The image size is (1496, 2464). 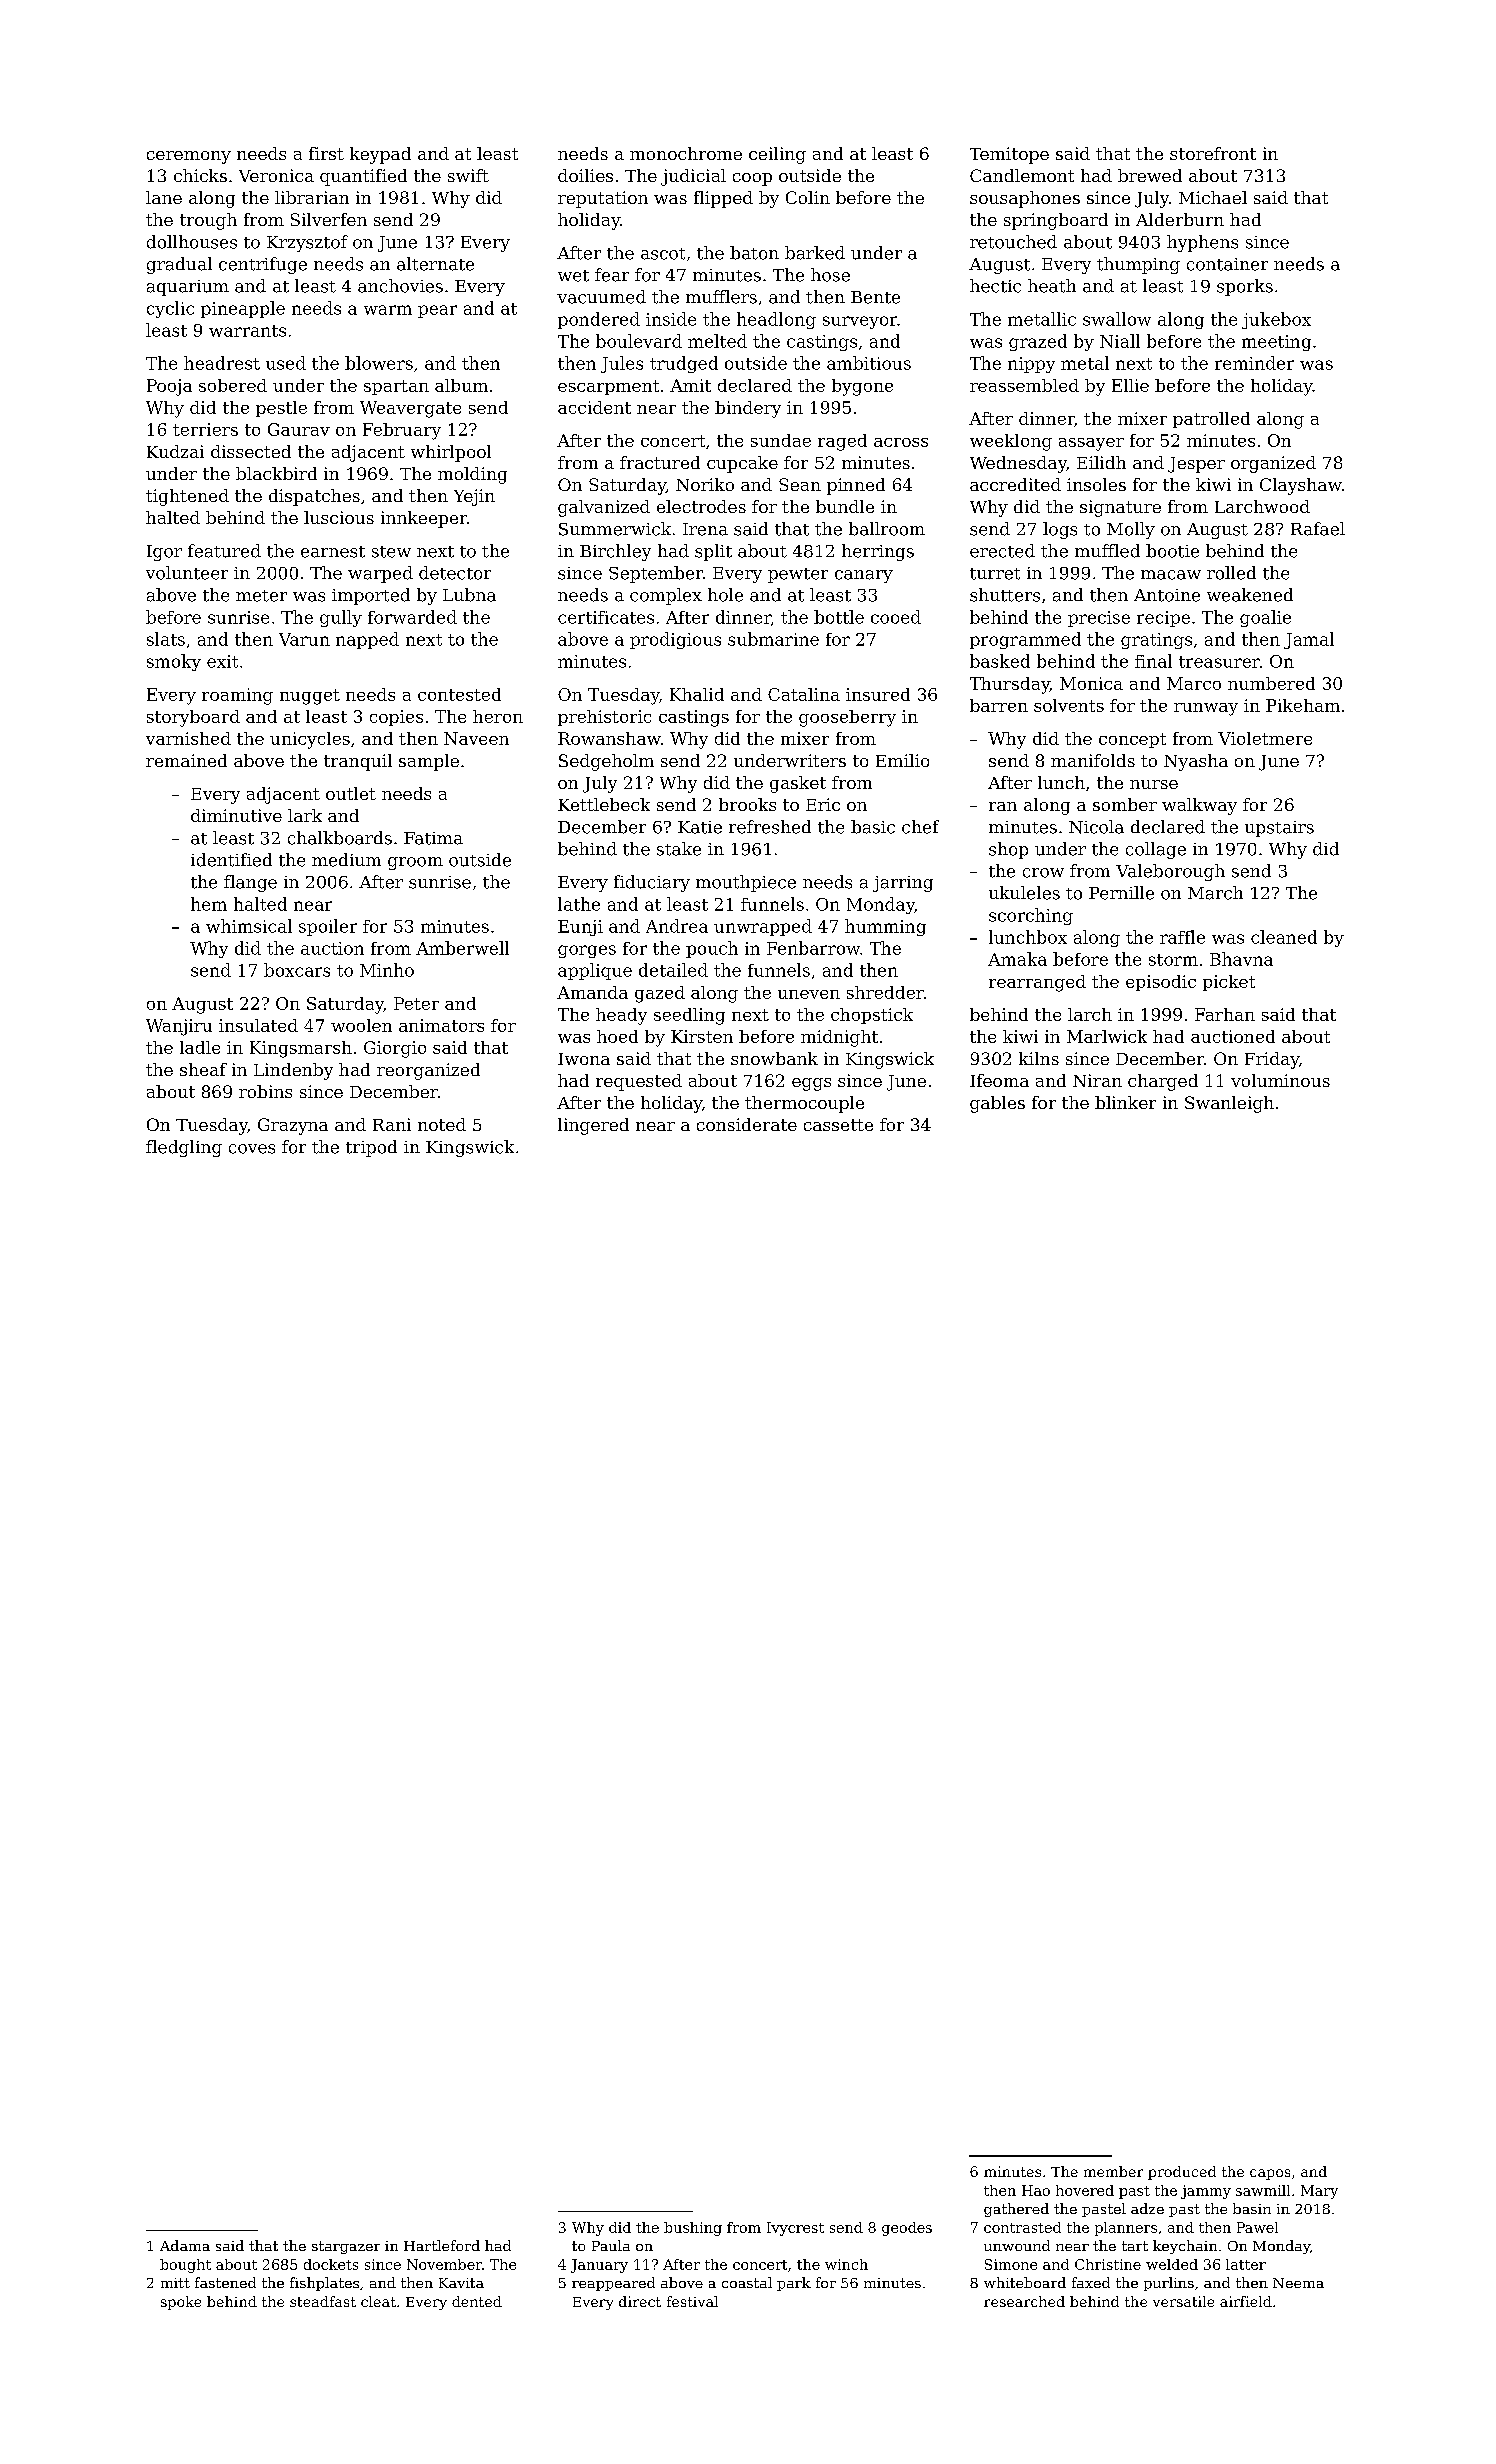 What do you see at coordinates (185, 2245) in the document?
I see `Adama` at bounding box center [185, 2245].
